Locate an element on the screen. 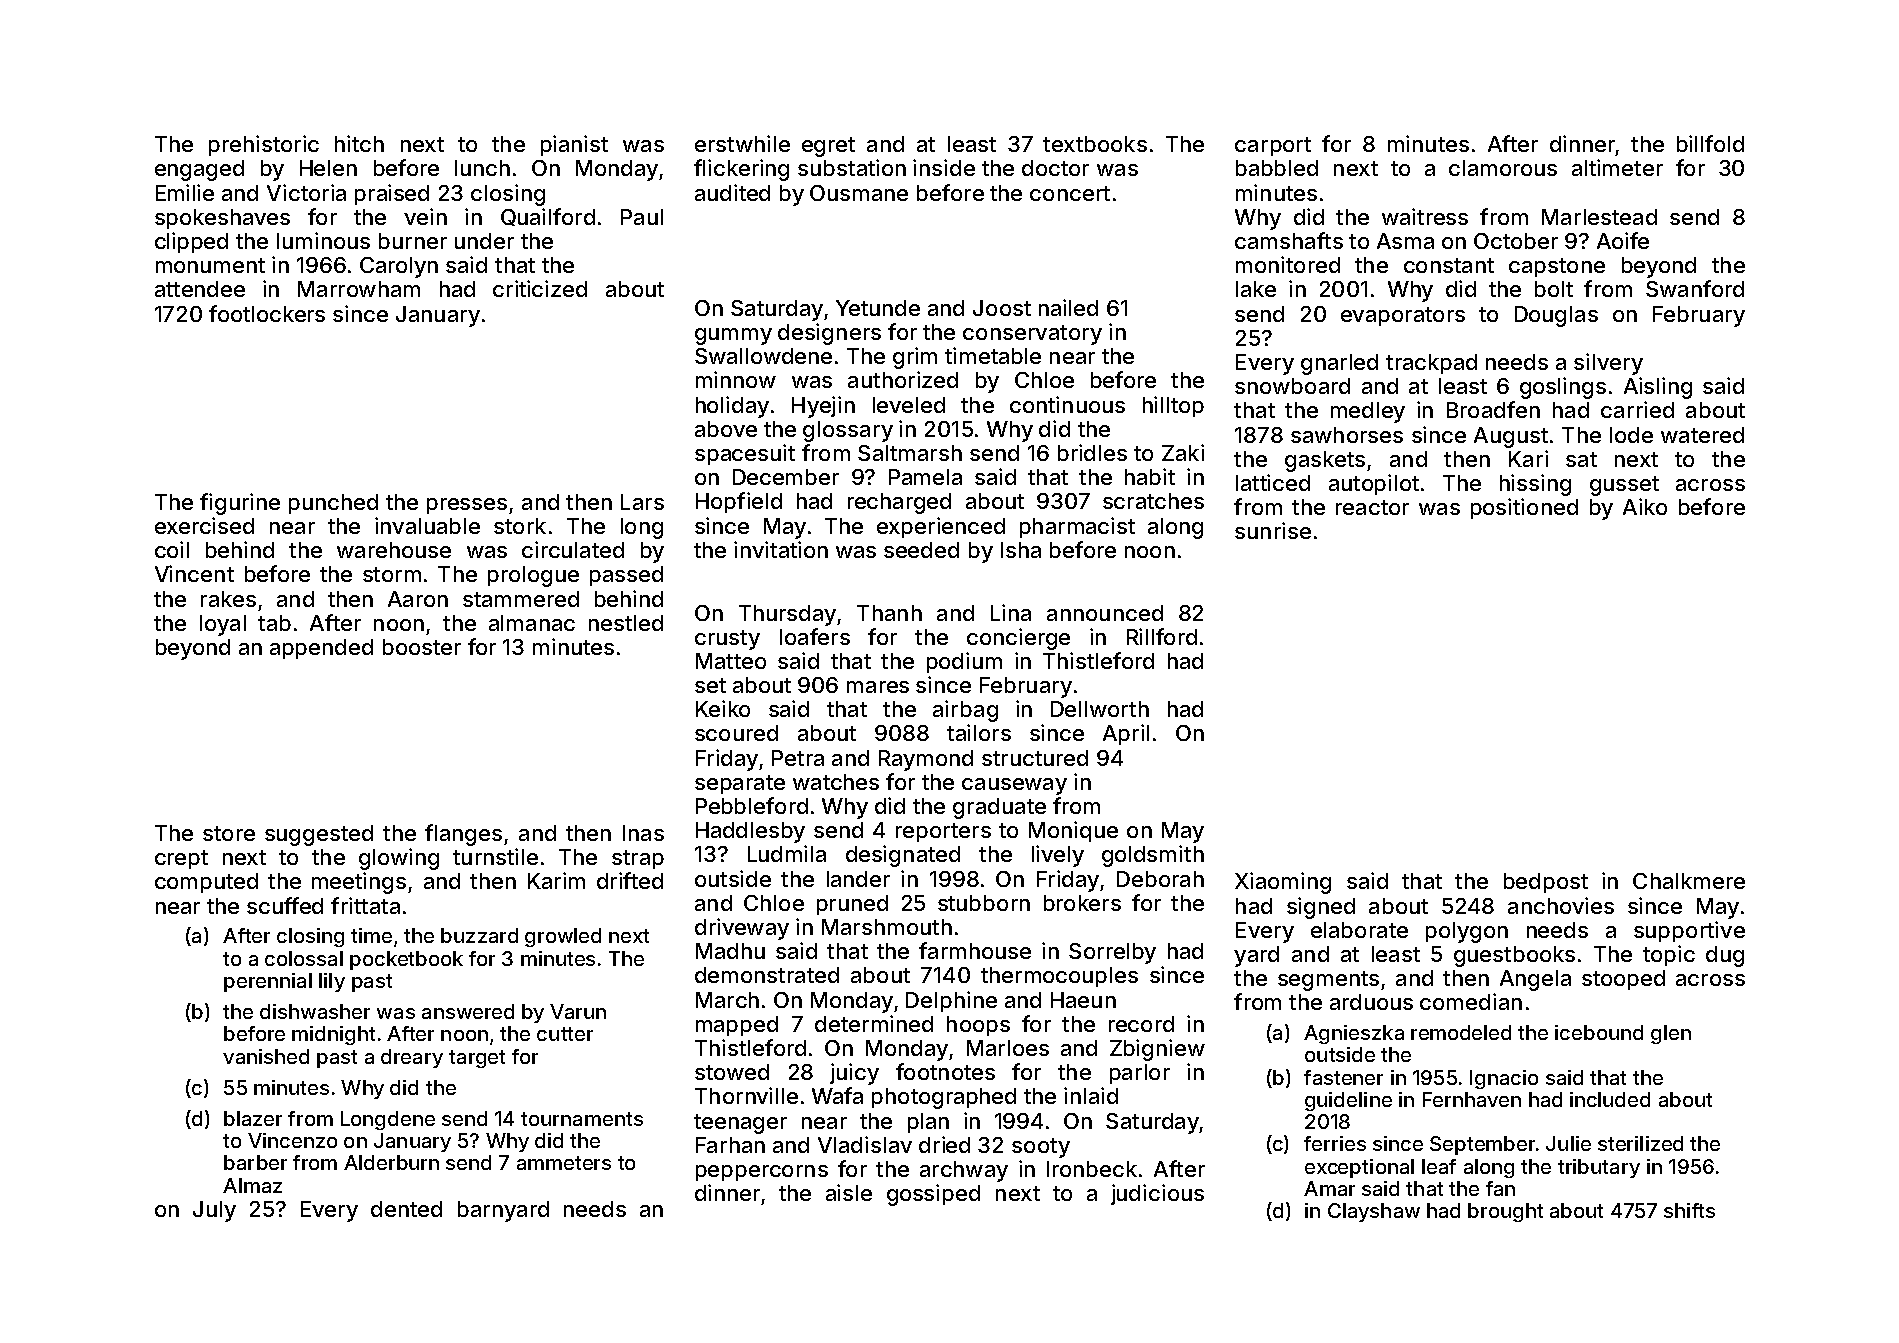 This screenshot has height=1343, width=1899. Rillford is located at coordinates (1162, 636).
